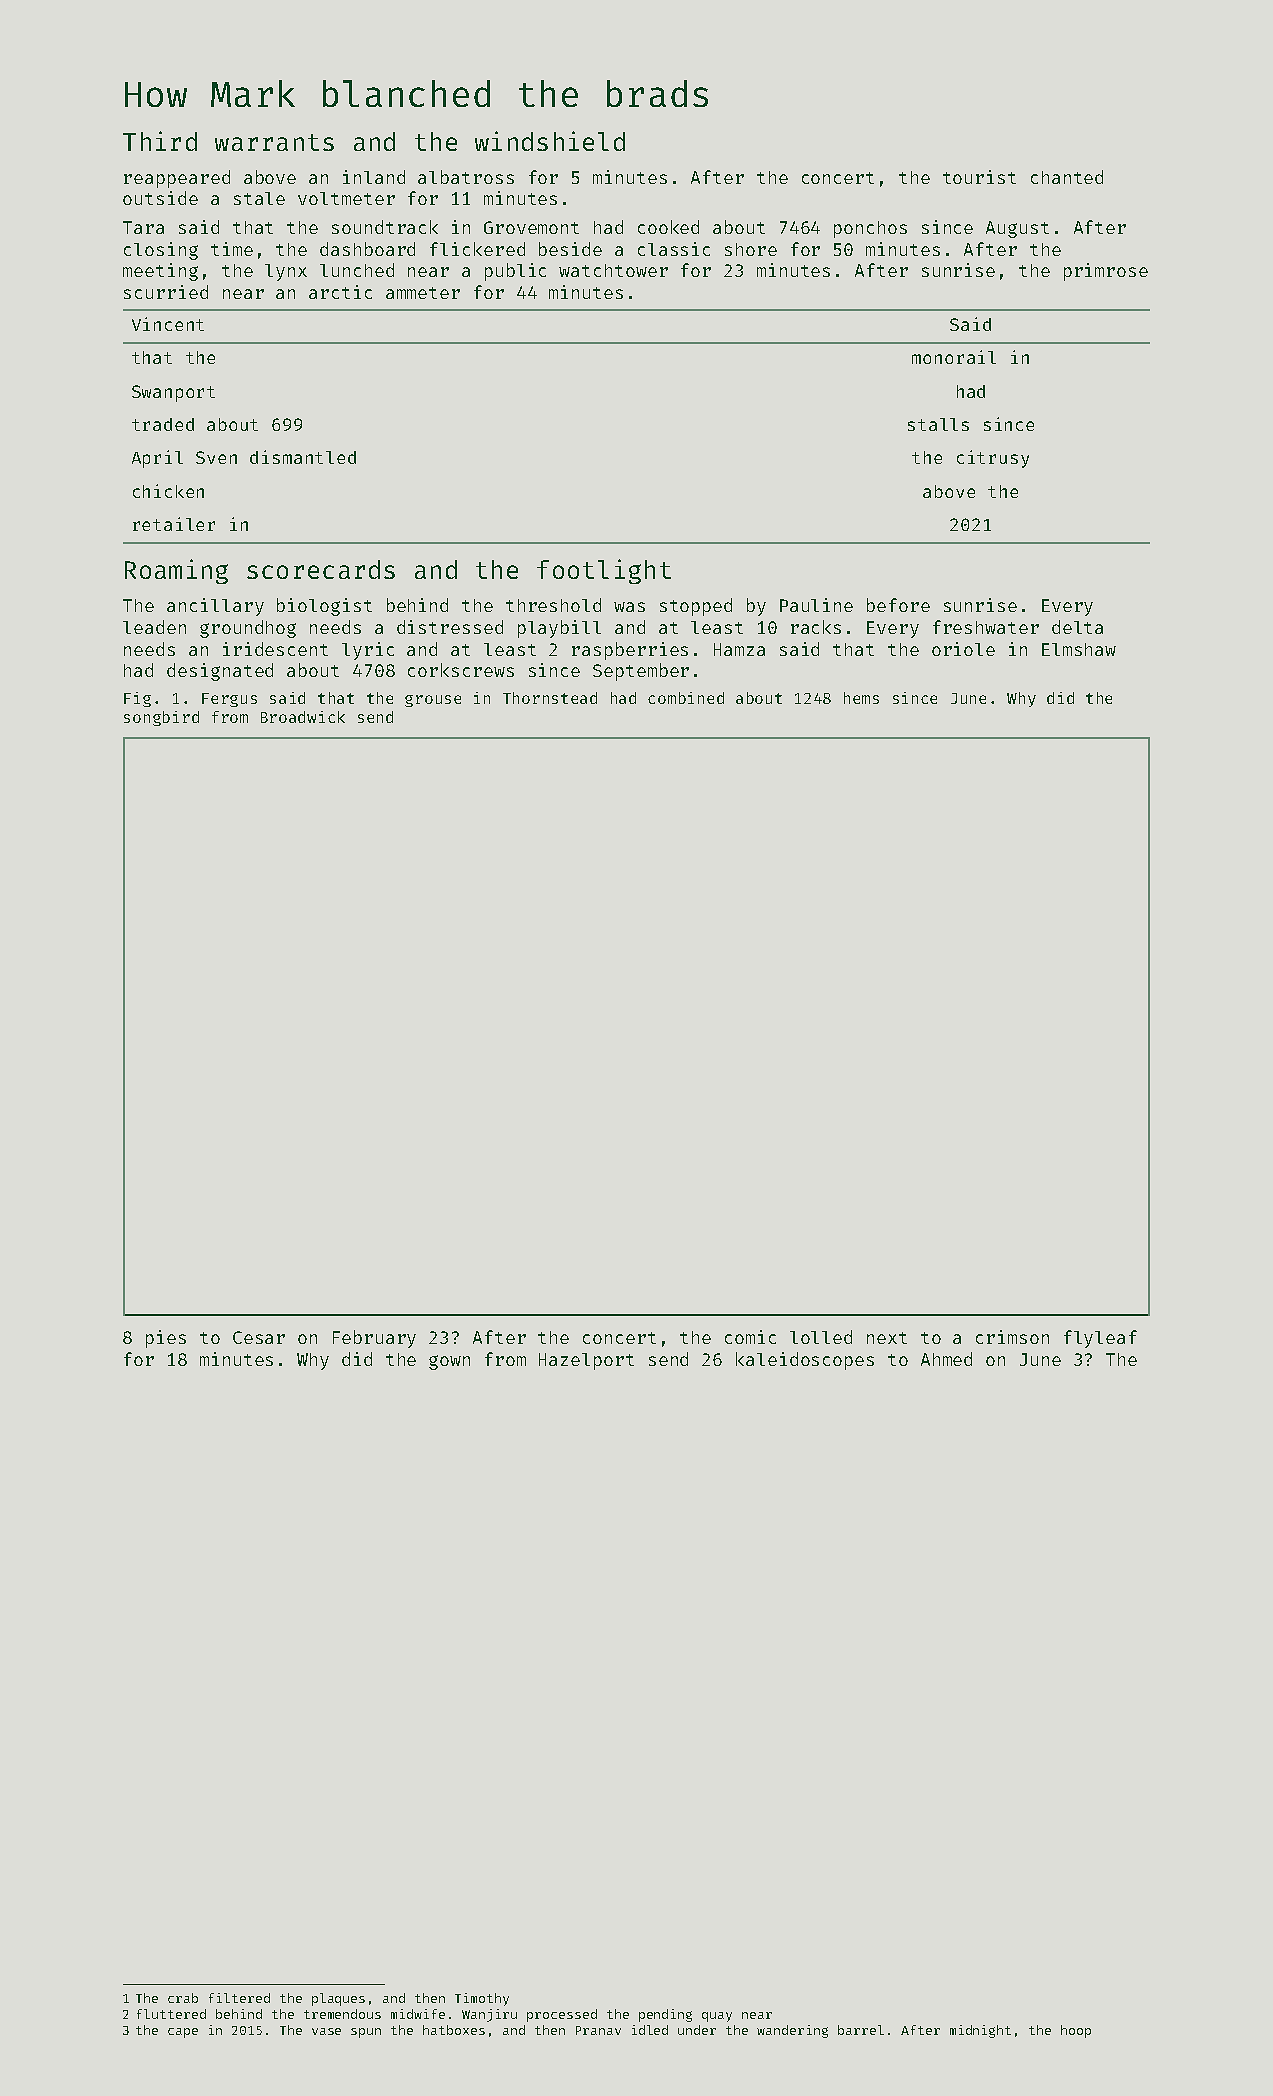  What do you see at coordinates (550, 141) in the screenshot?
I see `windshield` at bounding box center [550, 141].
